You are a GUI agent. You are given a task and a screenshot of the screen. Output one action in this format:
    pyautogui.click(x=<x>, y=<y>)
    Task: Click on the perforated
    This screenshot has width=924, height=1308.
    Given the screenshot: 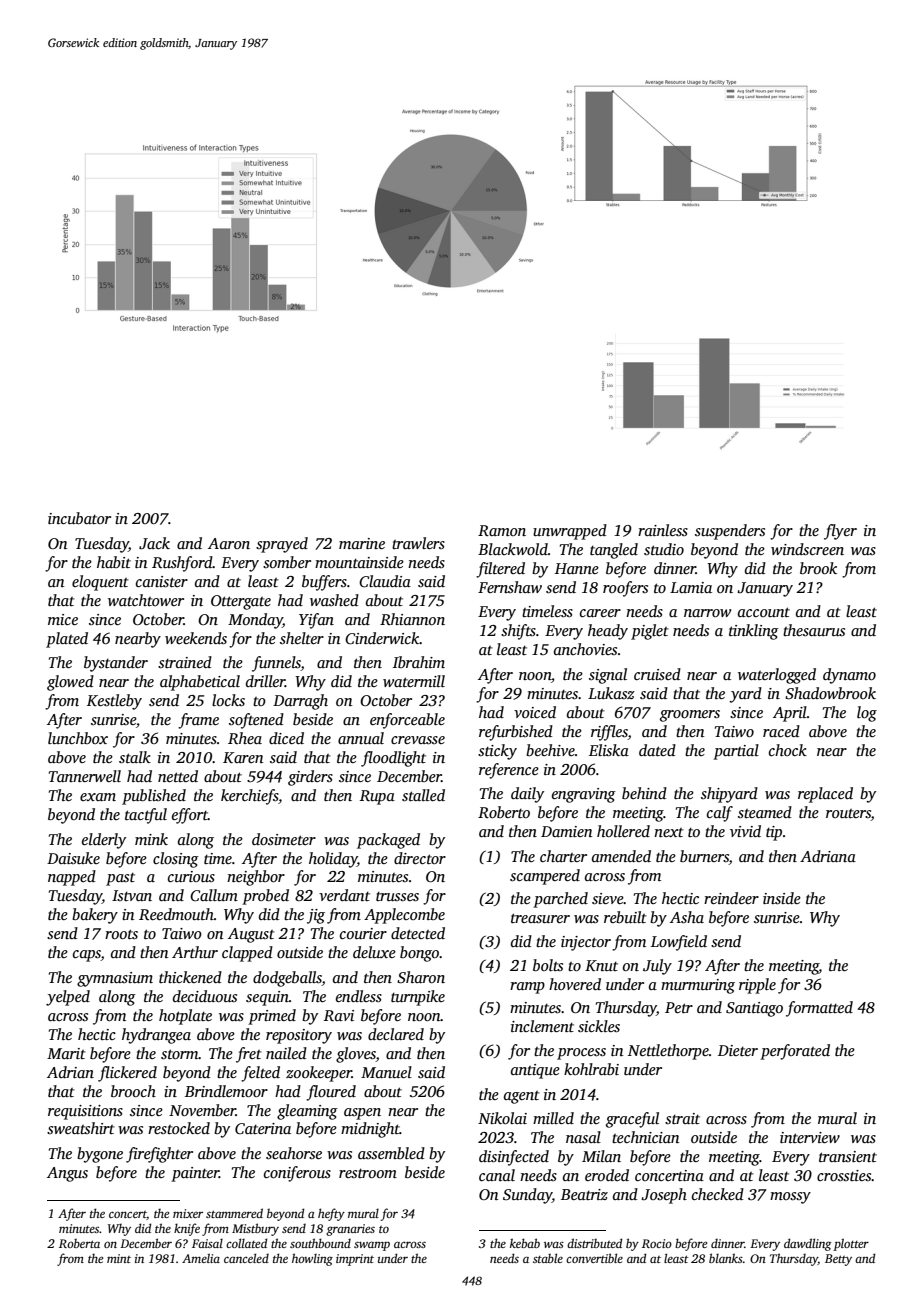 What is the action you would take?
    pyautogui.click(x=795, y=1052)
